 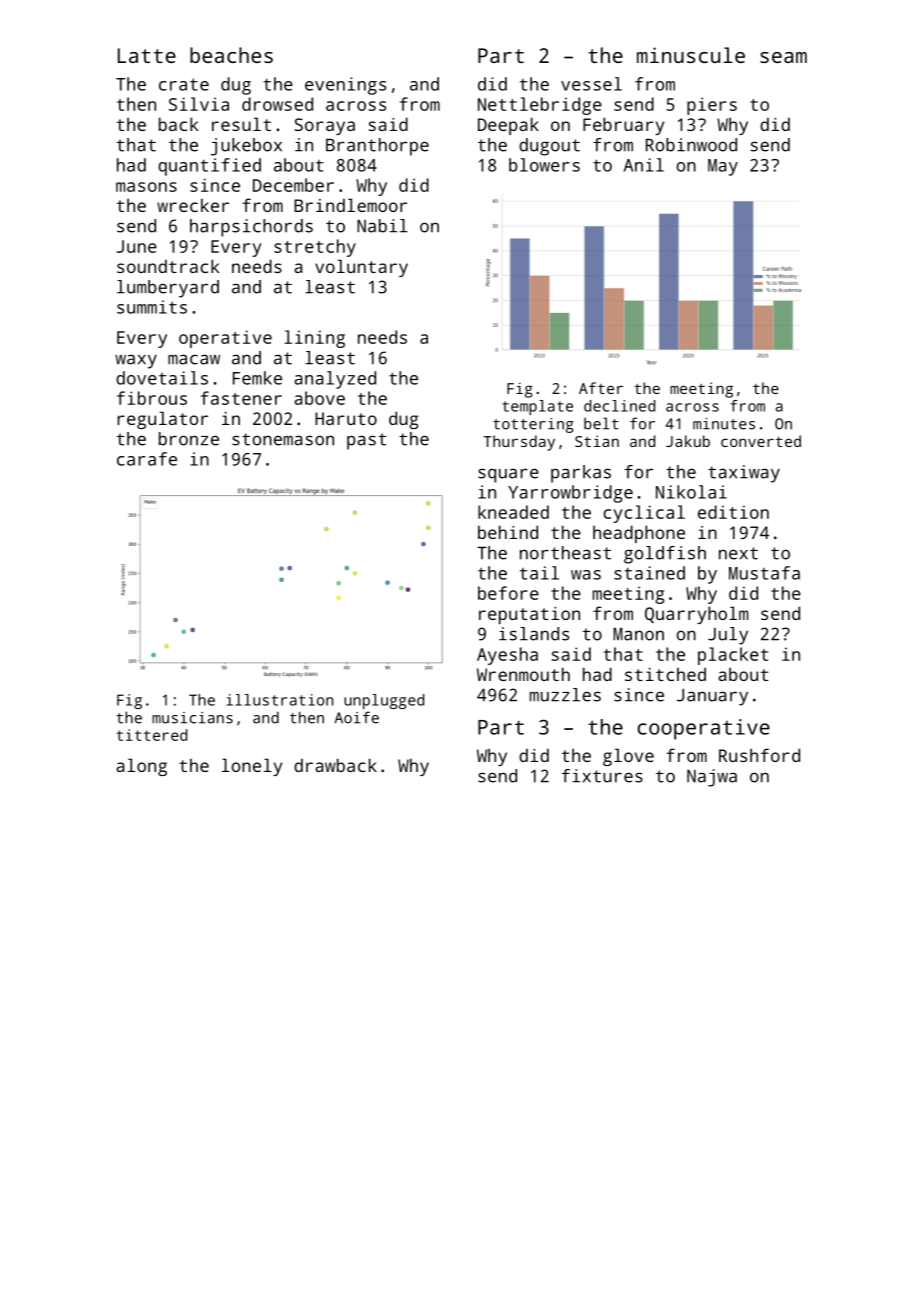 What do you see at coordinates (361, 268) in the screenshot?
I see `voluntary` at bounding box center [361, 268].
